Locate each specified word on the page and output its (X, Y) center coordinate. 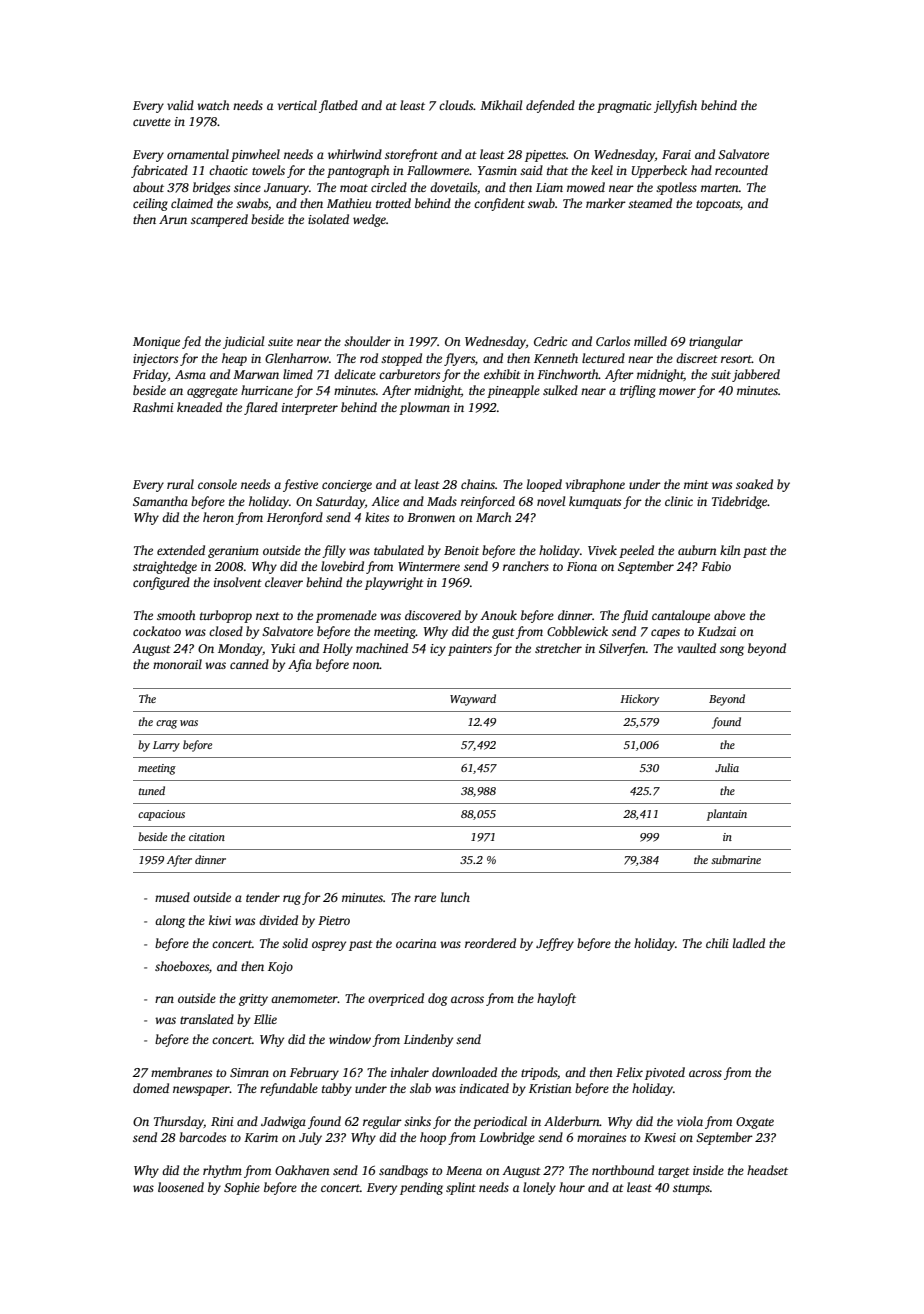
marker (606, 203)
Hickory (639, 700)
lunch (455, 897)
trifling (638, 391)
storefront (411, 155)
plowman (424, 408)
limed (298, 374)
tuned (152, 790)
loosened (181, 1187)
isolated (328, 219)
